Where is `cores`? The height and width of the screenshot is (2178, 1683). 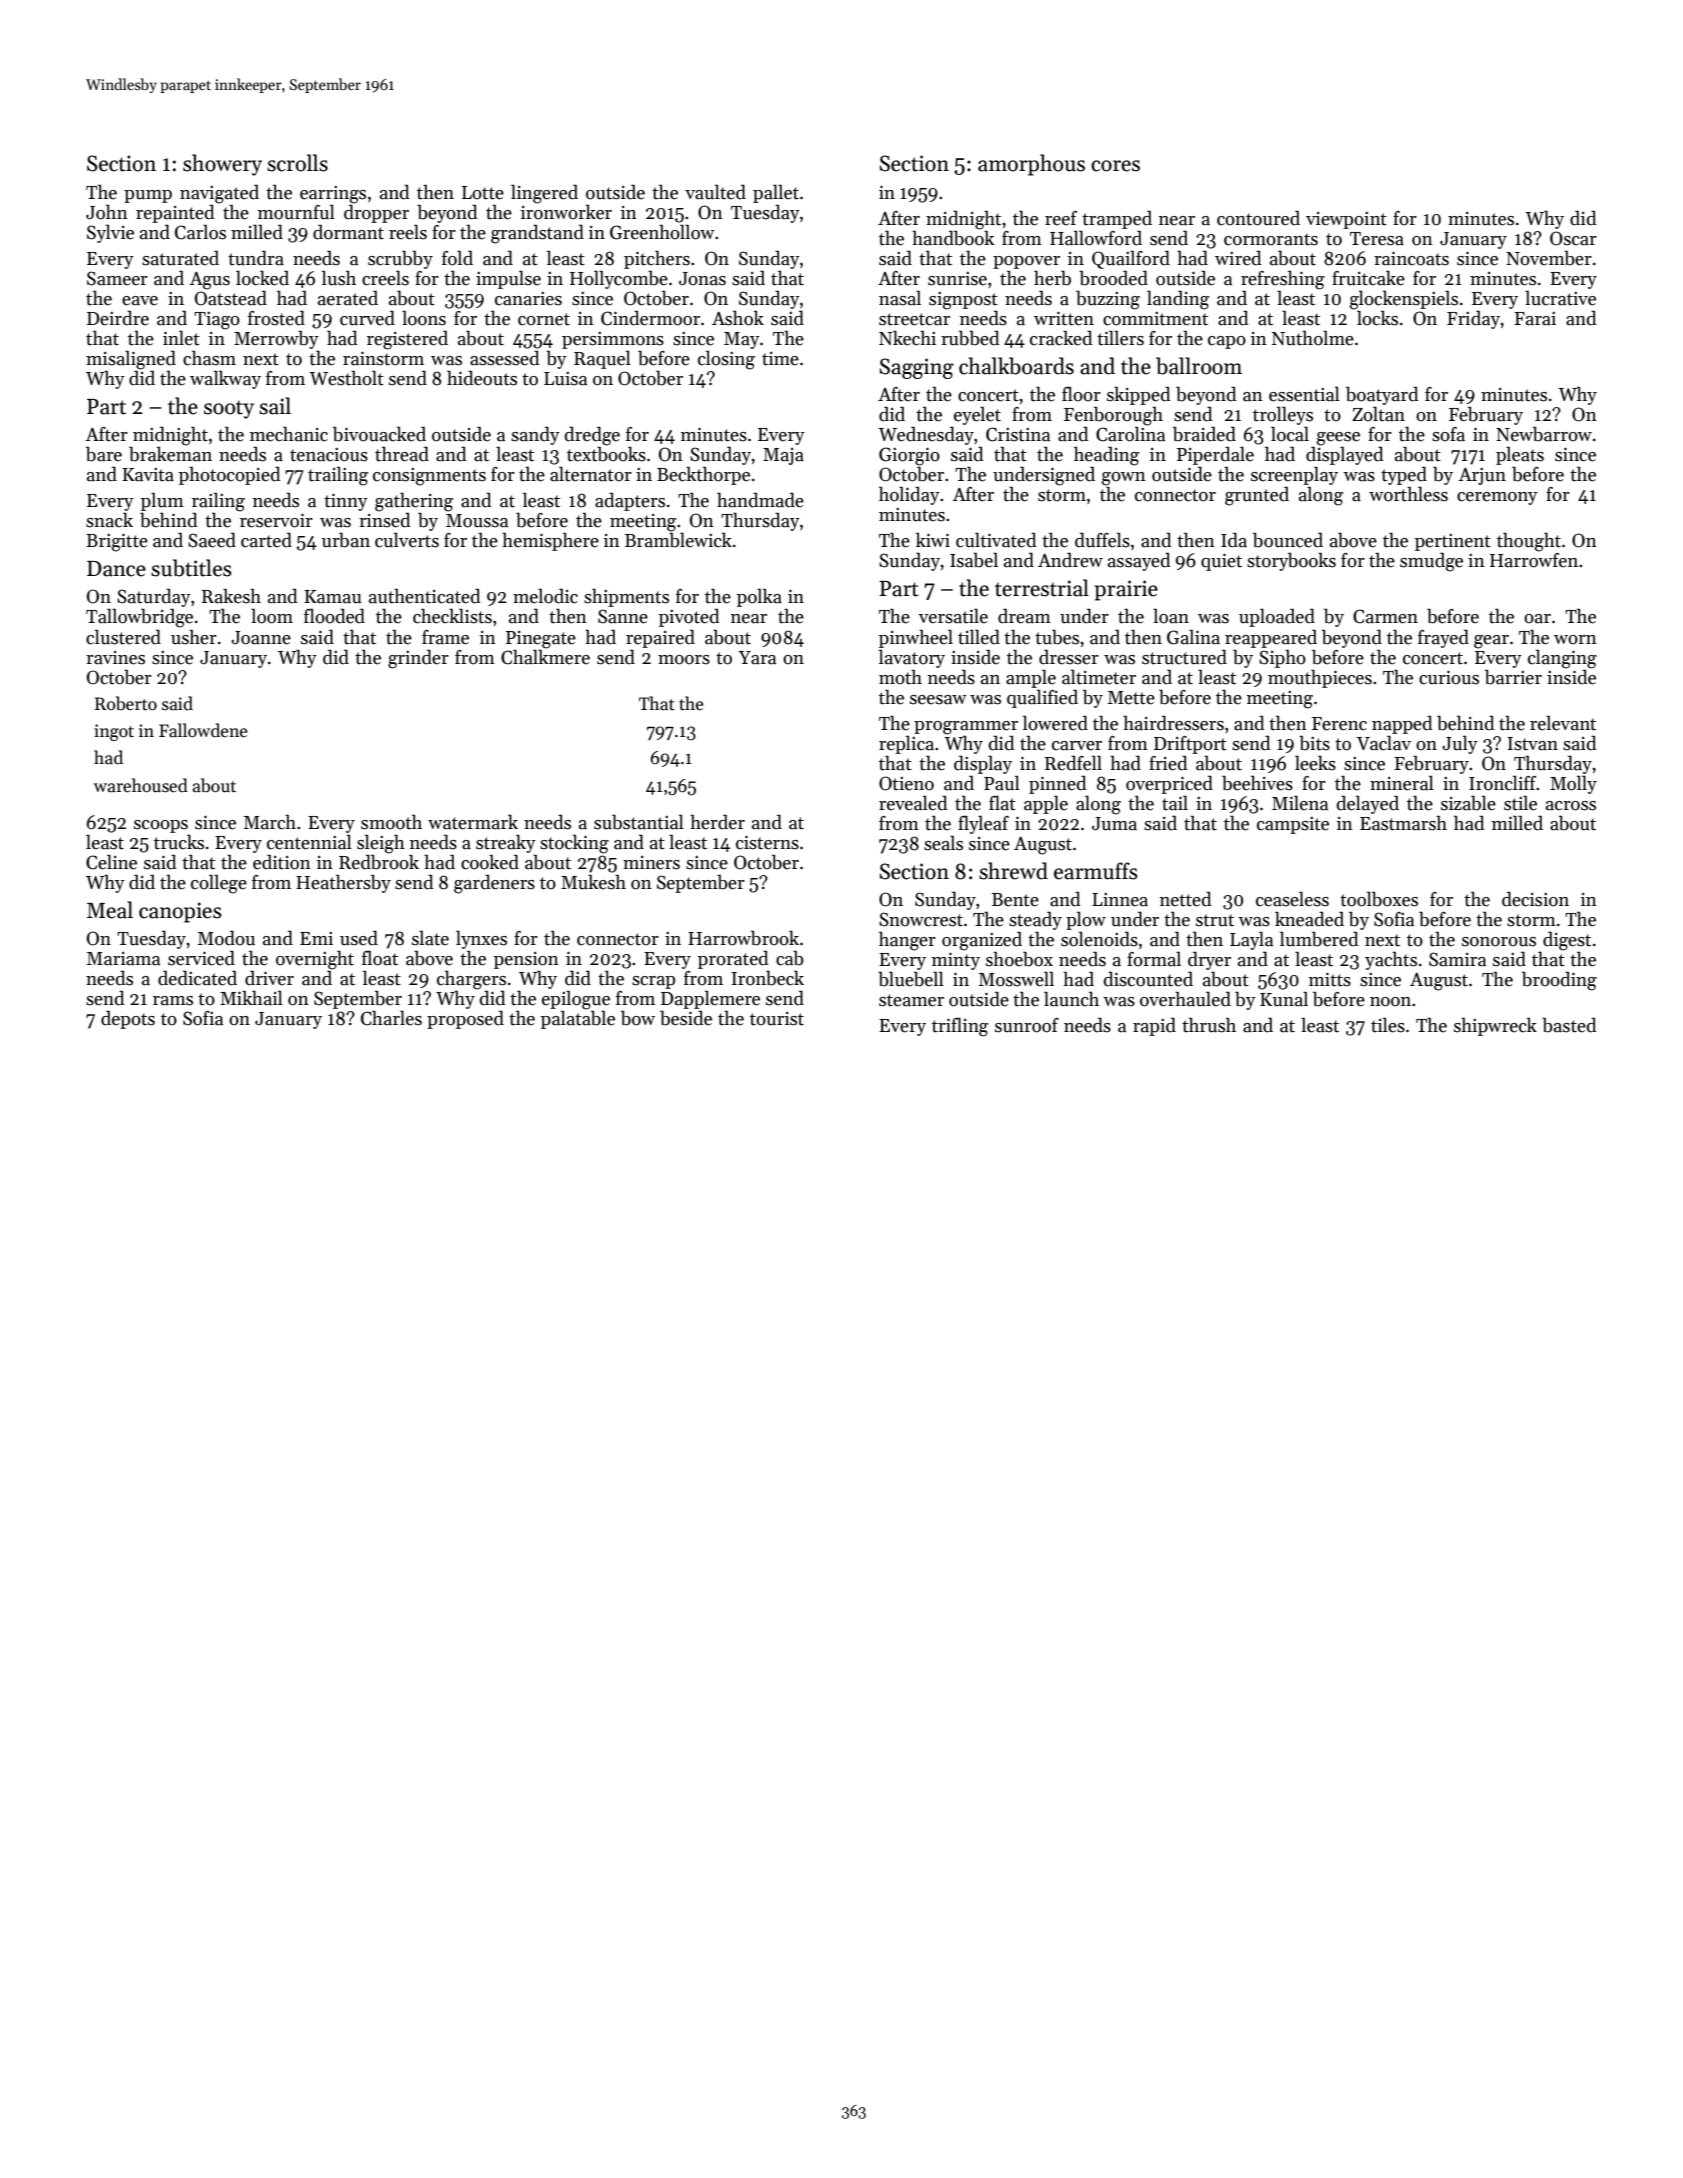
cores is located at coordinates (1115, 166).
